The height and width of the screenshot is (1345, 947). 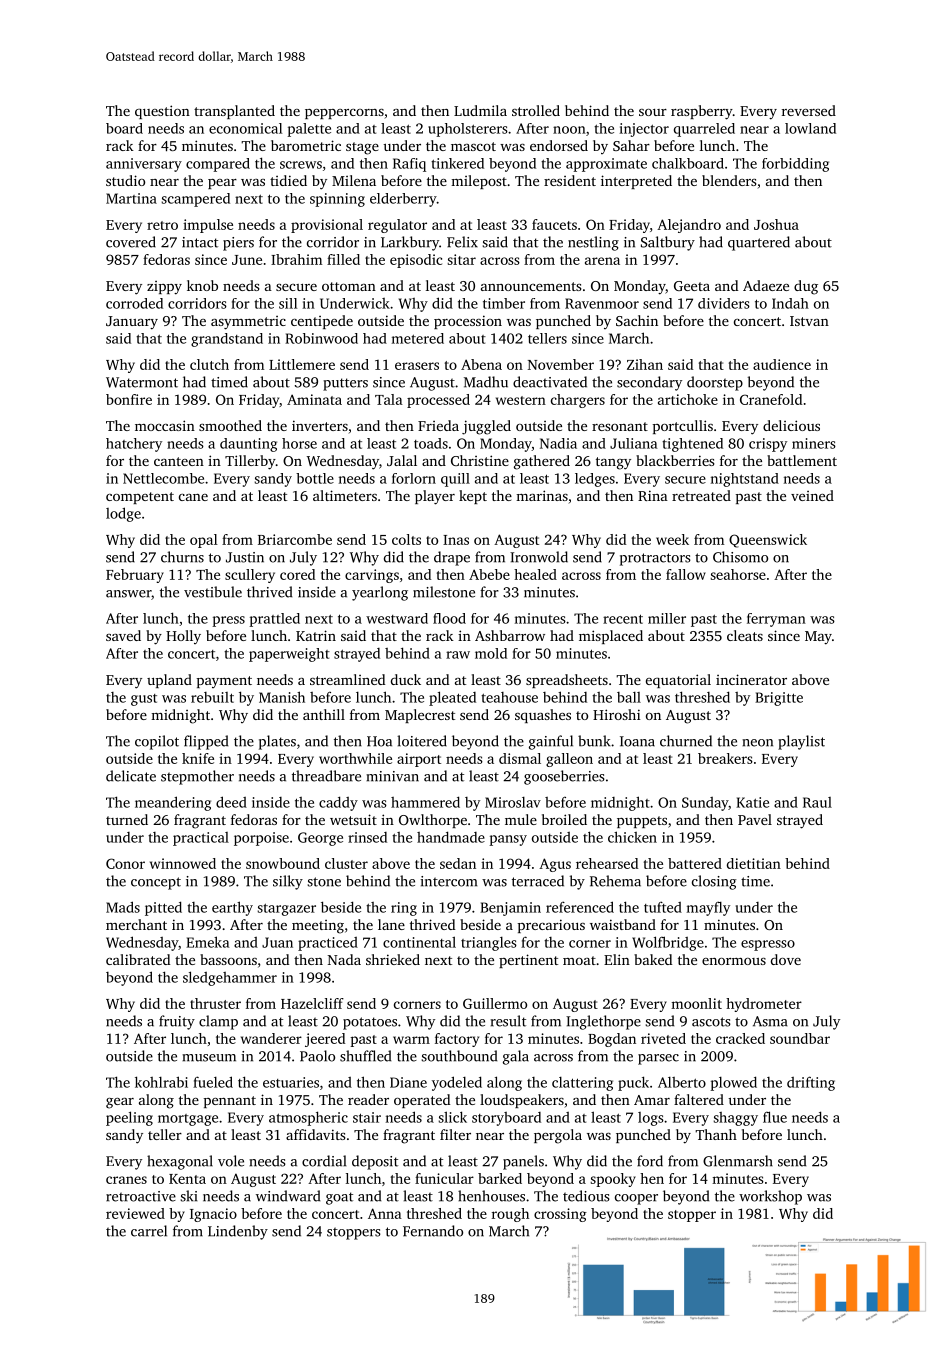 What do you see at coordinates (521, 819) in the screenshot?
I see `mule` at bounding box center [521, 819].
